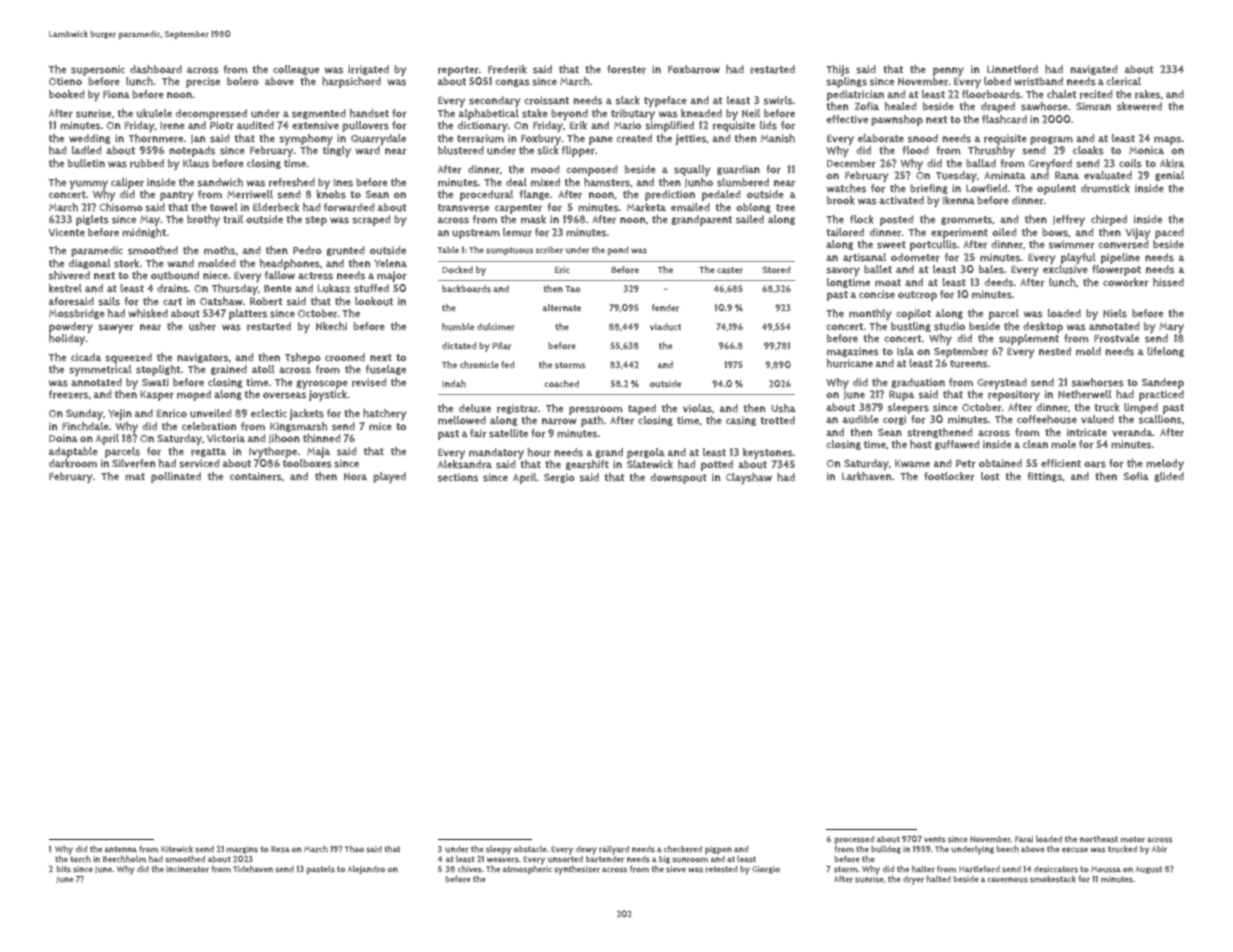 This page has width=1233, height=952. Describe the element at coordinates (561, 384) in the page. I see `coached` at that location.
